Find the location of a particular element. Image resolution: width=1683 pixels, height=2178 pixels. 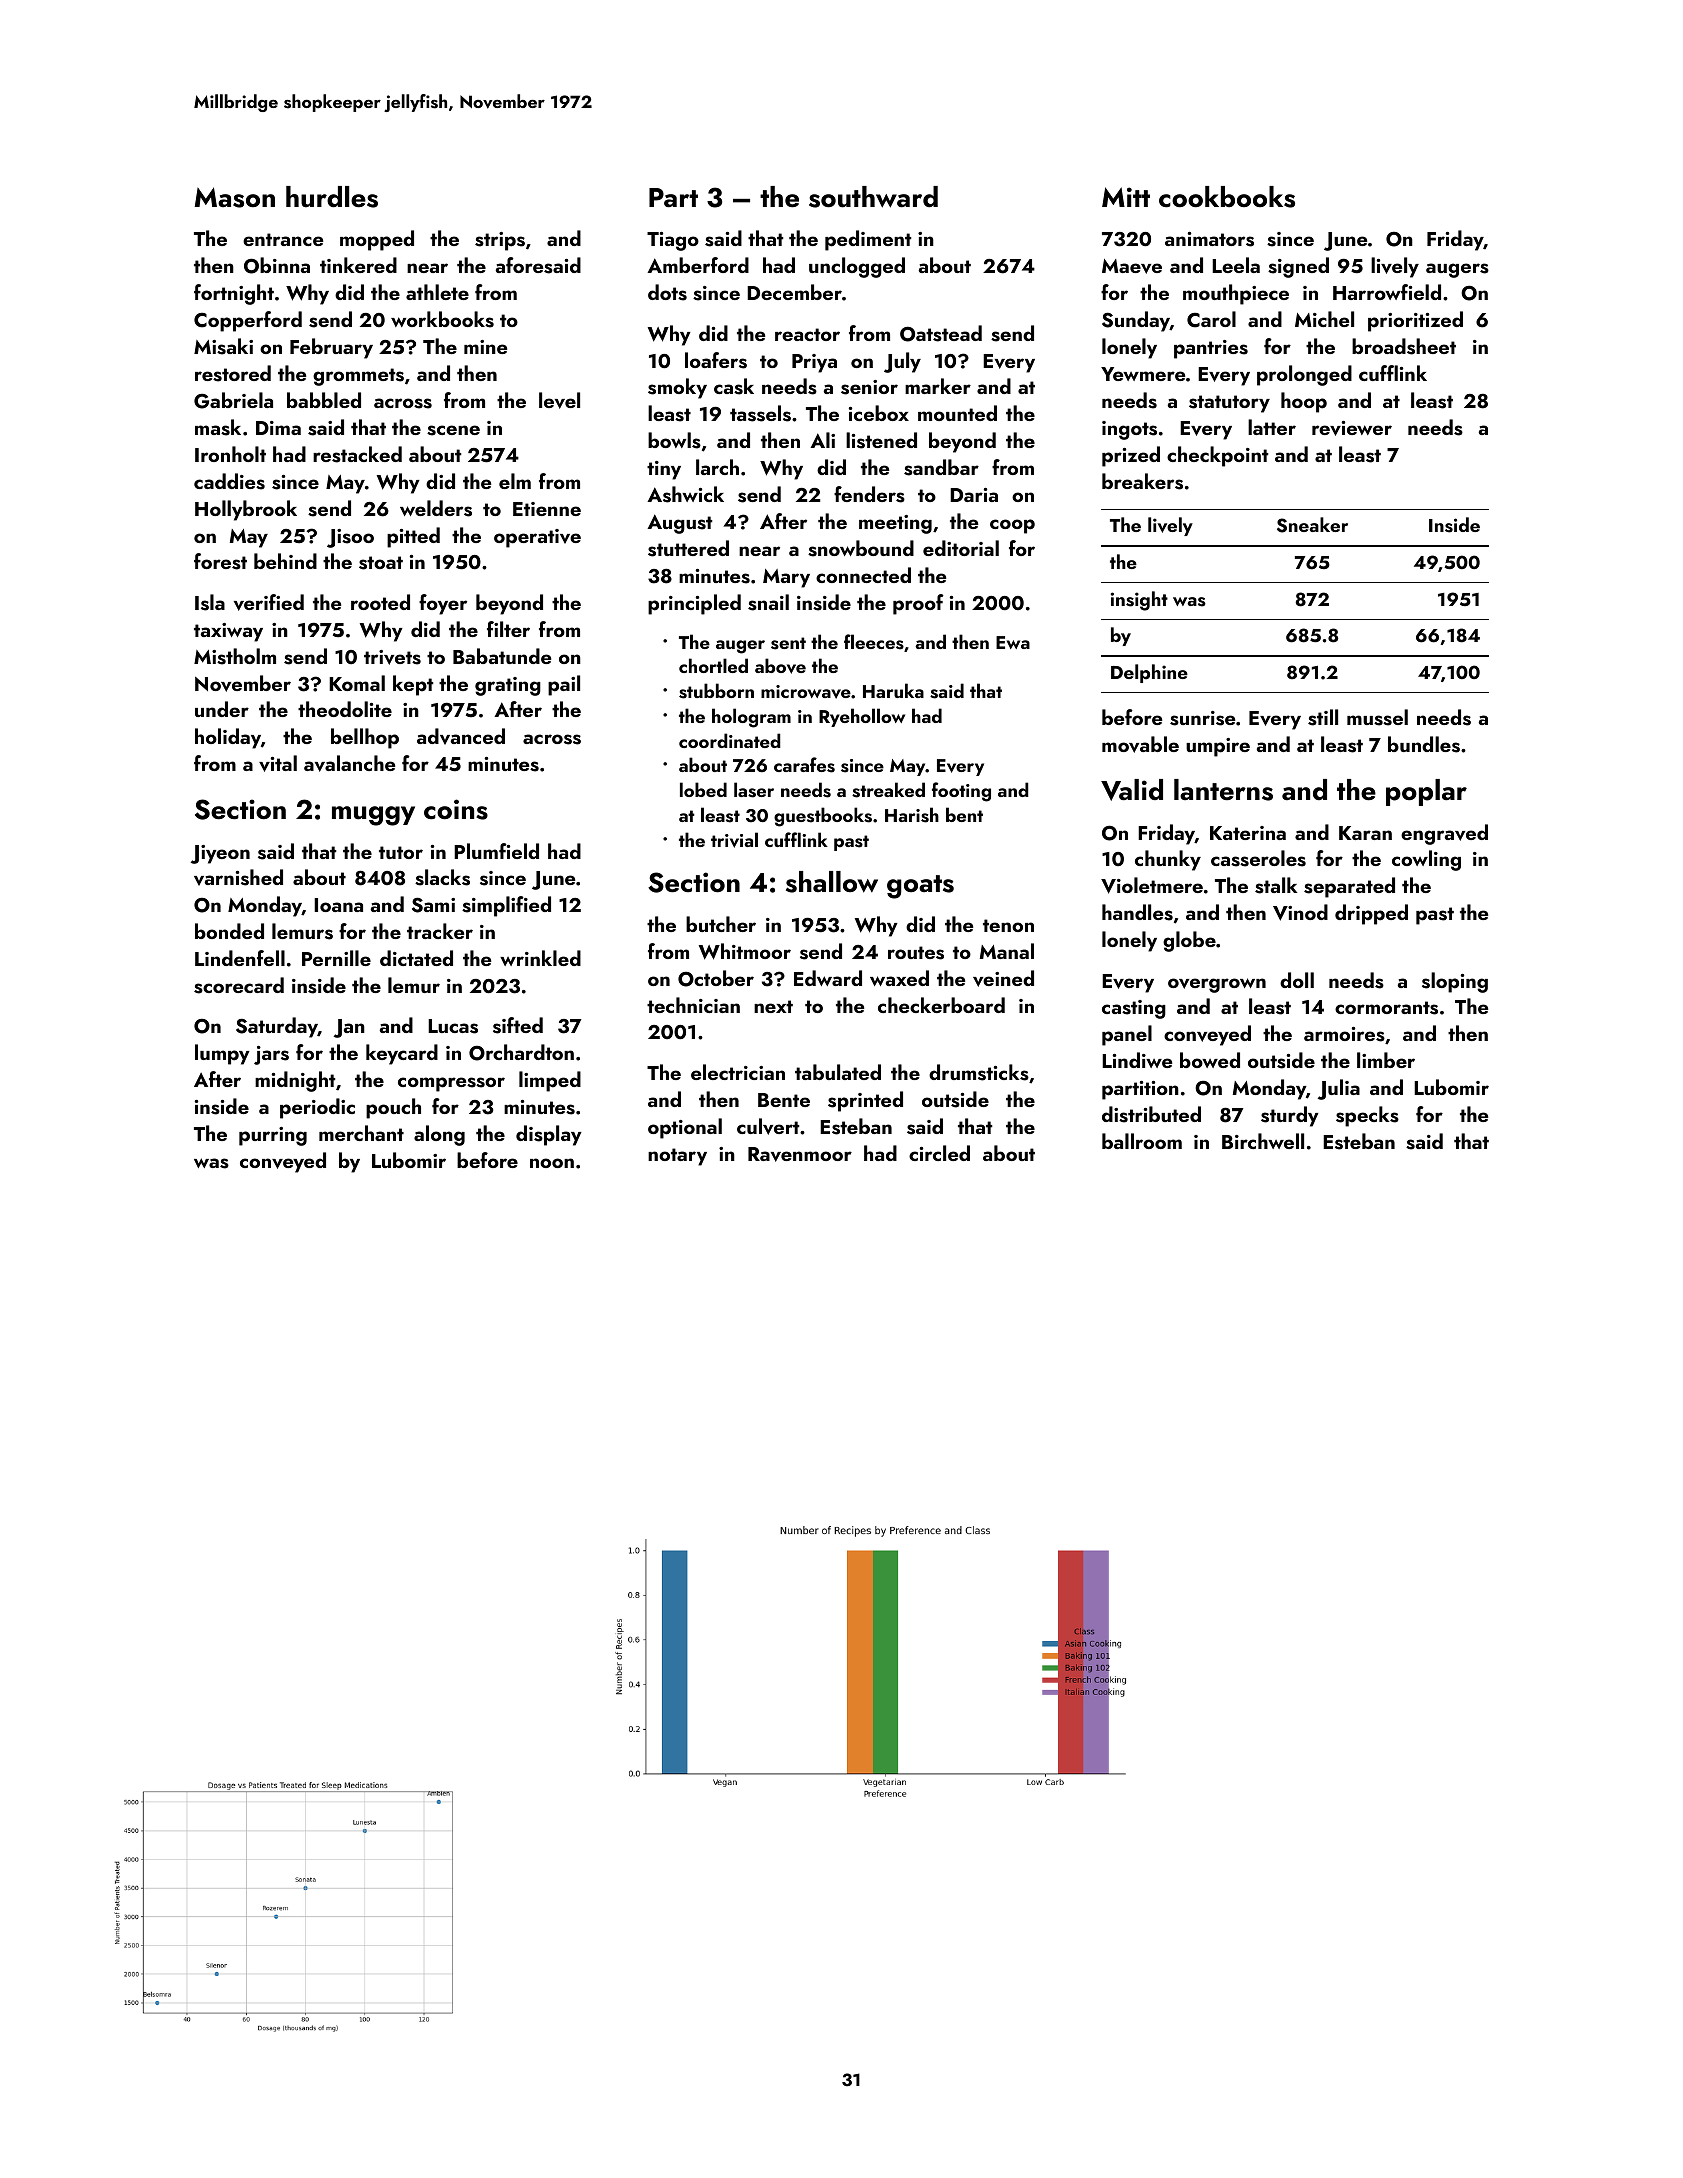

still is located at coordinates (1323, 717).
